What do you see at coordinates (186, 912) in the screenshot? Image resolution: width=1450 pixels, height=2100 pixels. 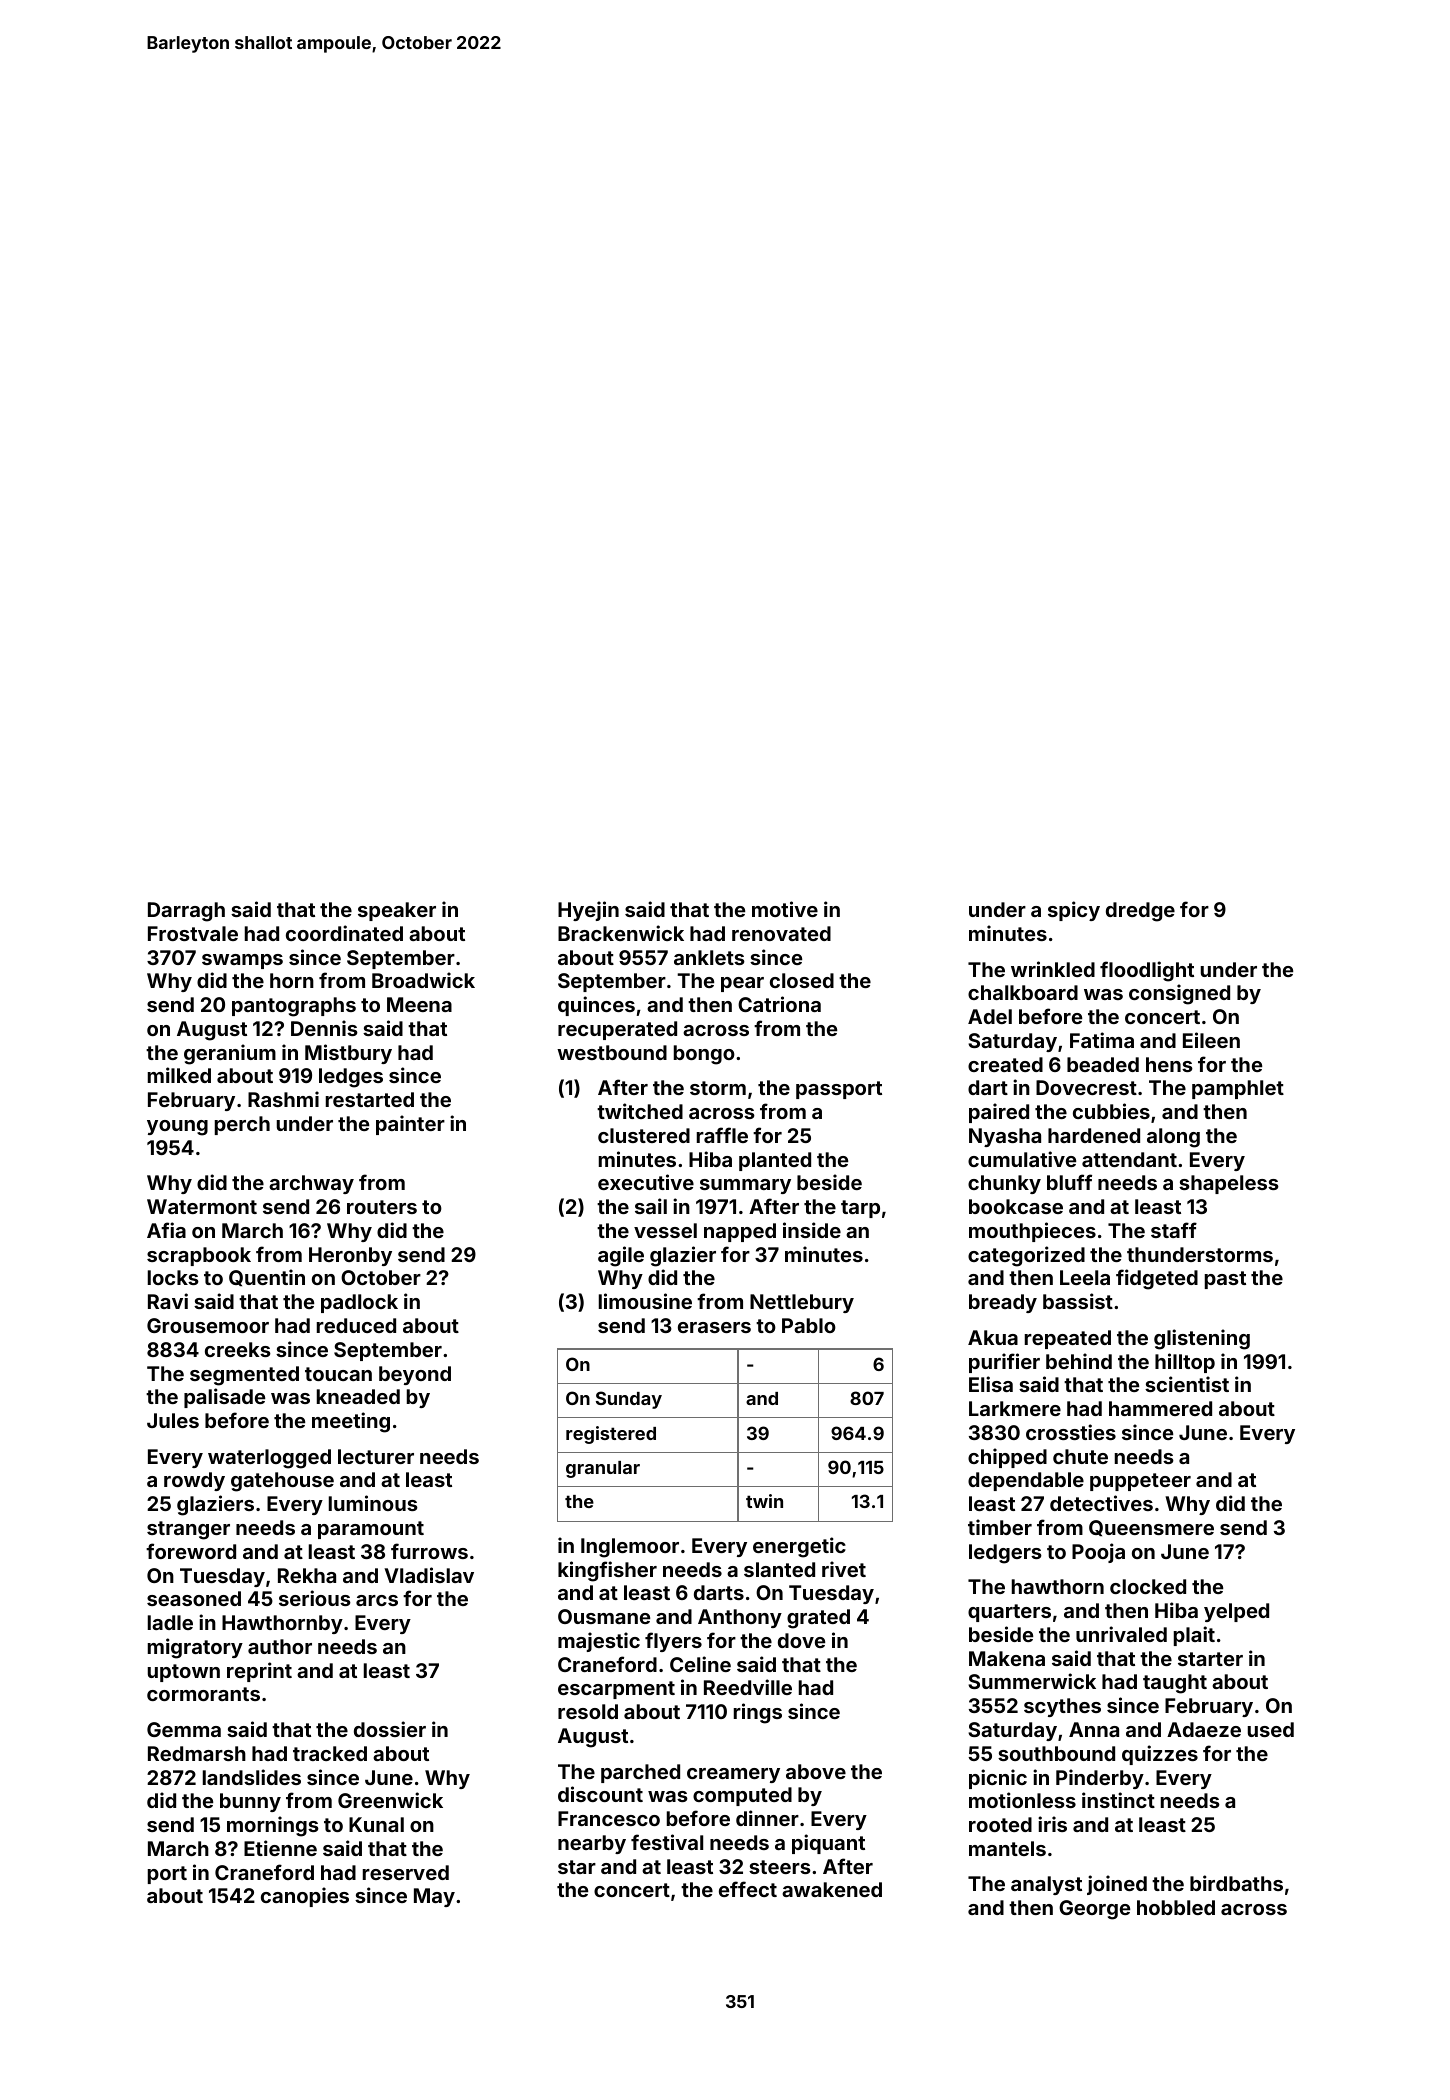 I see `Darragh` at bounding box center [186, 912].
